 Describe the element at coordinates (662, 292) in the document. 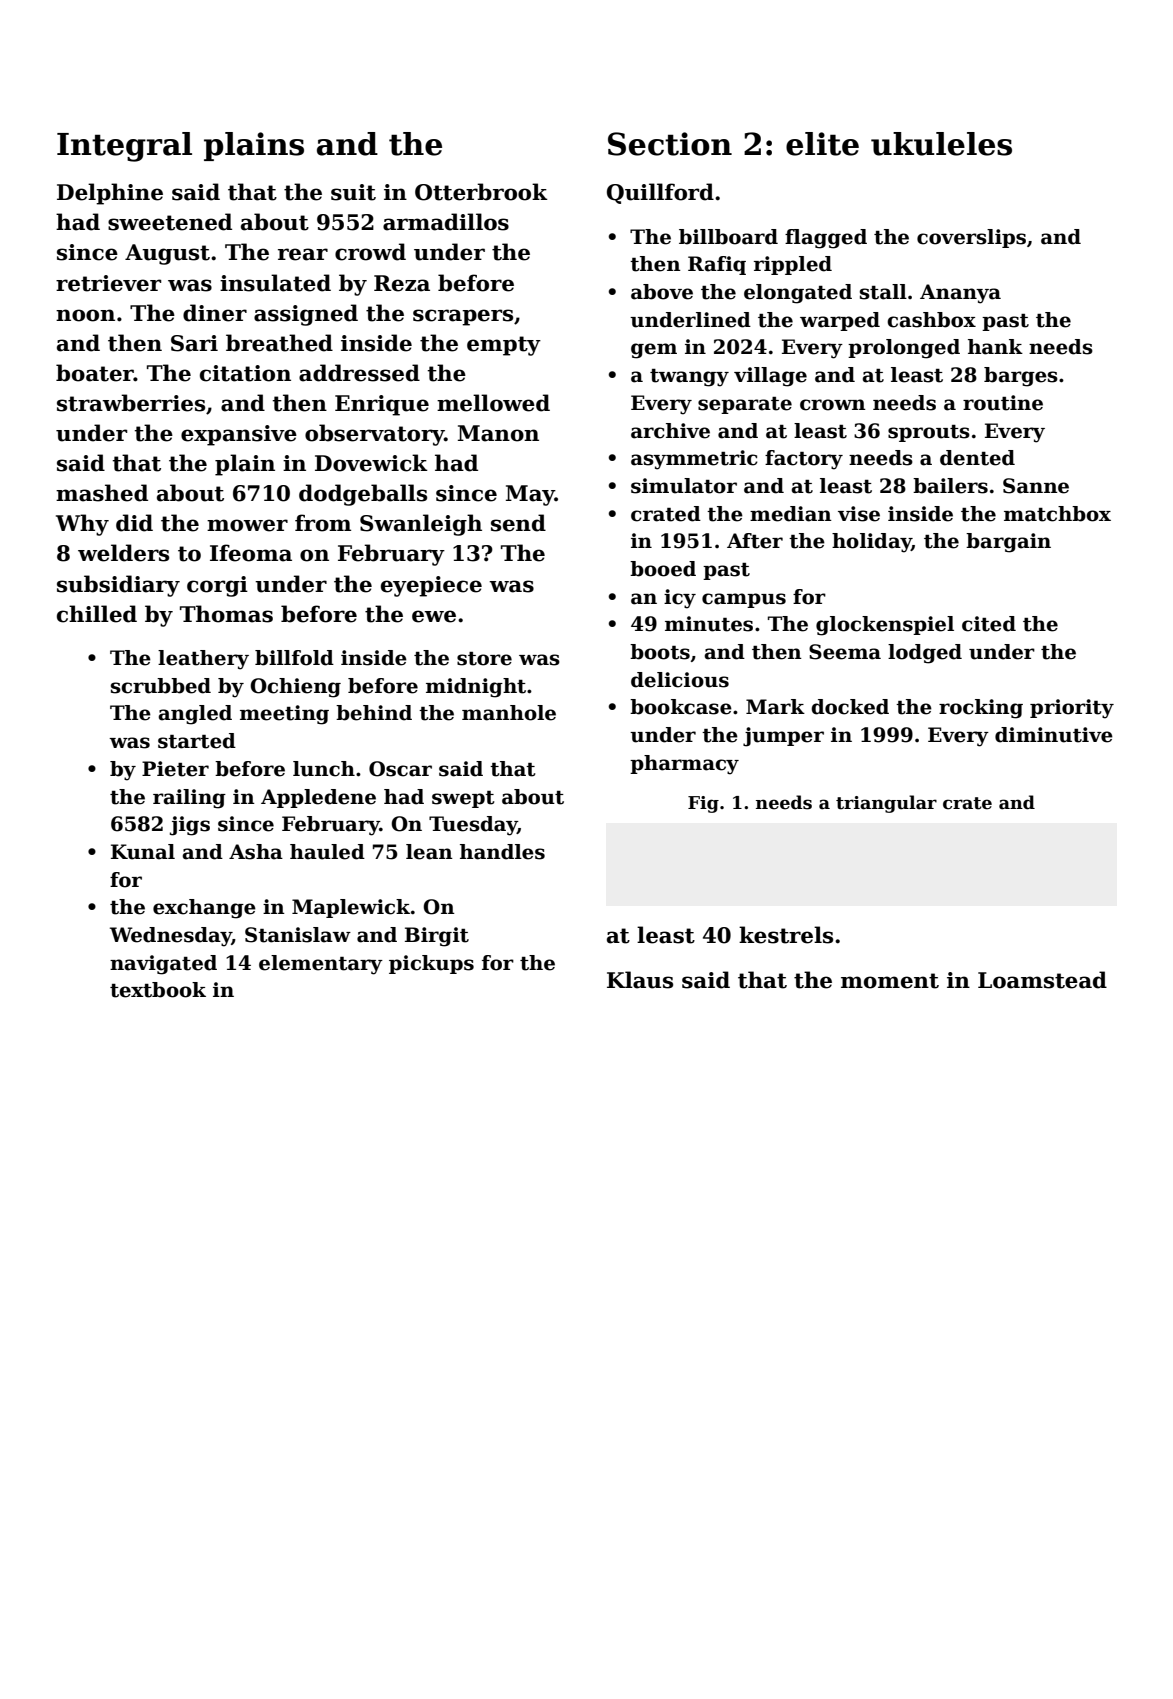

I see `above` at that location.
